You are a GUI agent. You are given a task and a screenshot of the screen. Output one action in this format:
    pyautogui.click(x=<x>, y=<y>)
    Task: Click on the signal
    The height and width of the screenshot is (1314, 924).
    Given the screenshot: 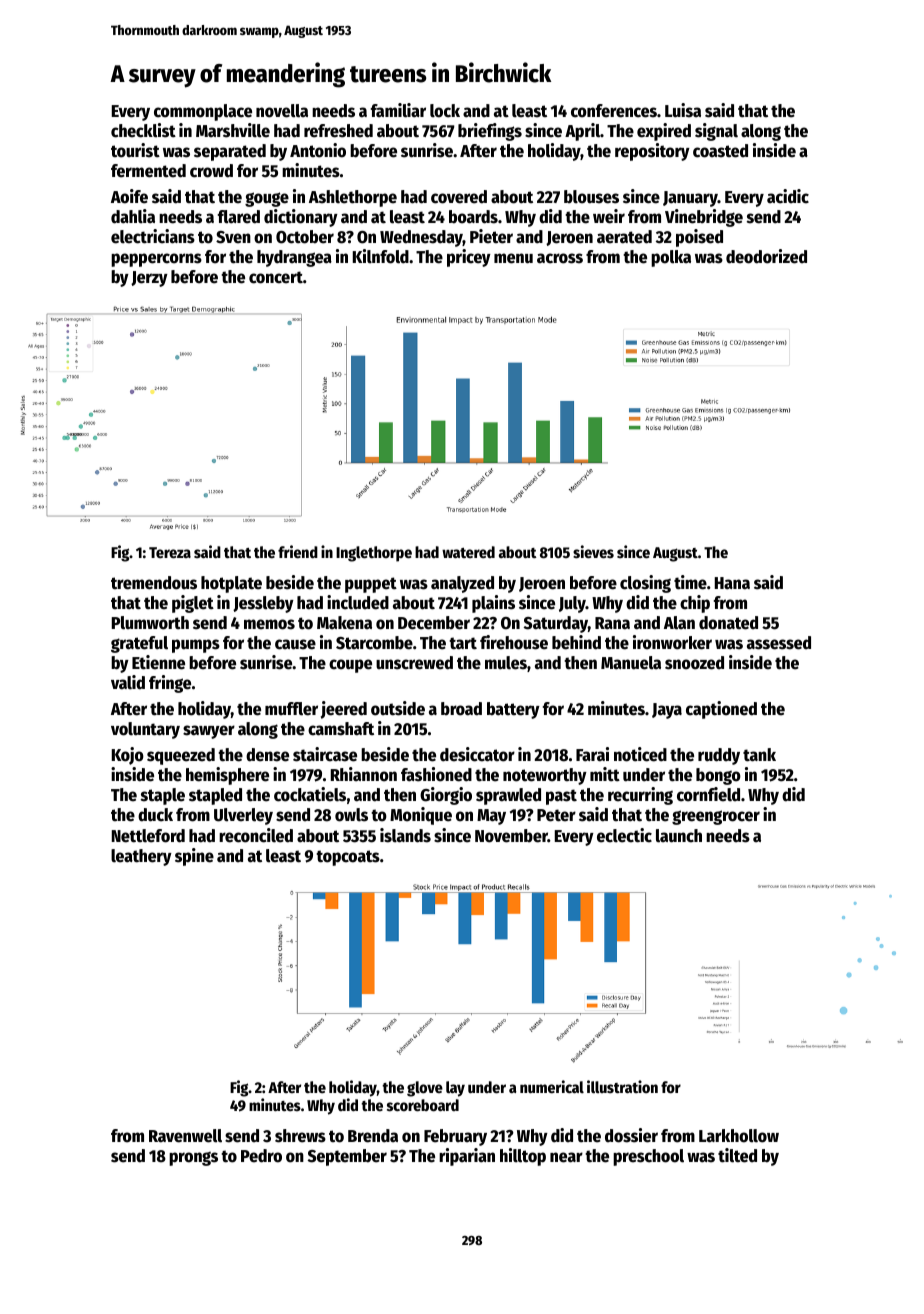 What is the action you would take?
    pyautogui.click(x=716, y=132)
